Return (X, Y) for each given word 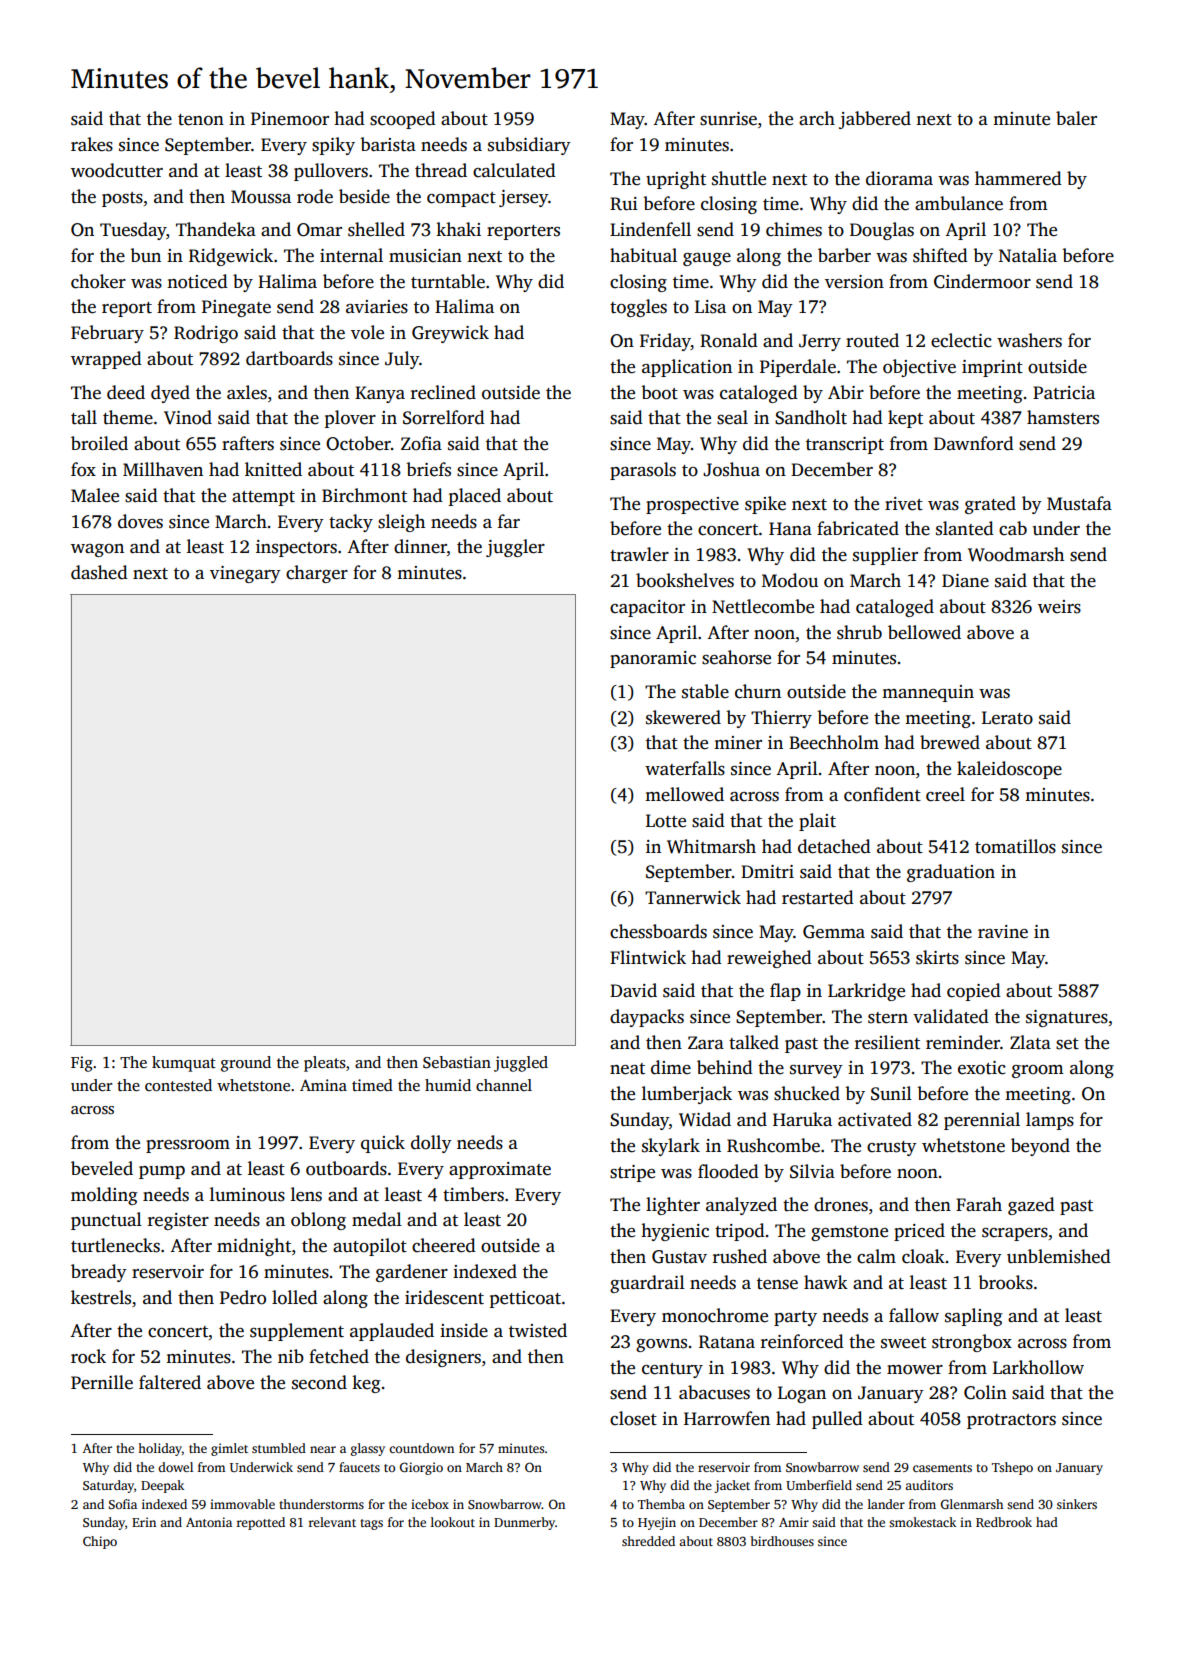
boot (659, 392)
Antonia (209, 1522)
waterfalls (685, 768)
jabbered (875, 120)
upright (676, 180)
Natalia (1028, 255)
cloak (923, 1256)
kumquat (184, 1064)
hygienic (675, 1232)
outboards (346, 1168)
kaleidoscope (1009, 770)
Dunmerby (524, 1523)
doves (140, 521)
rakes (92, 144)
